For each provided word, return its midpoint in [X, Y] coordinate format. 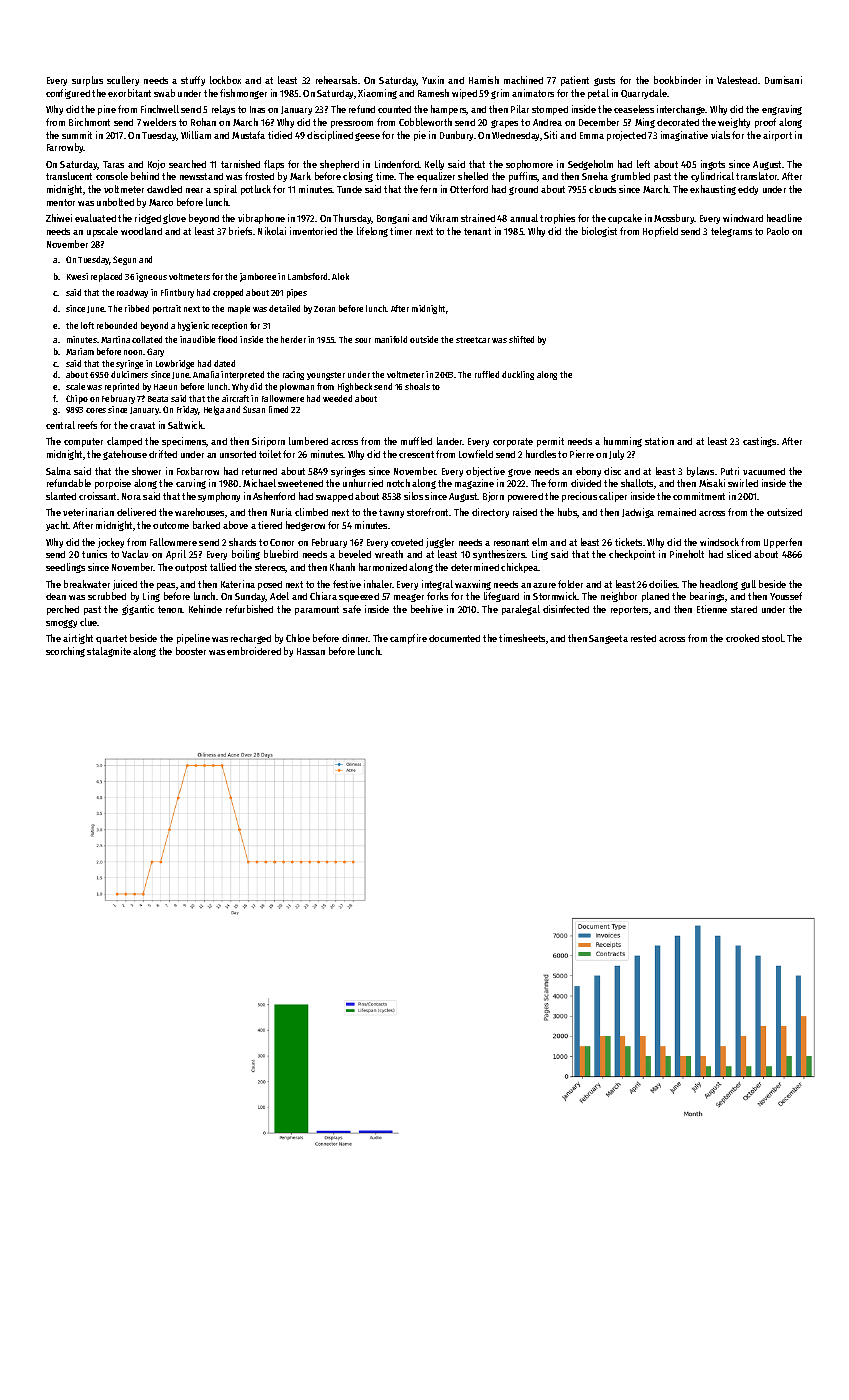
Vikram [444, 218]
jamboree [258, 277]
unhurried [363, 483]
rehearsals [336, 80]
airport [777, 136]
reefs [87, 425]
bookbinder [677, 80]
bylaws [700, 472]
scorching [65, 652]
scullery [123, 81]
